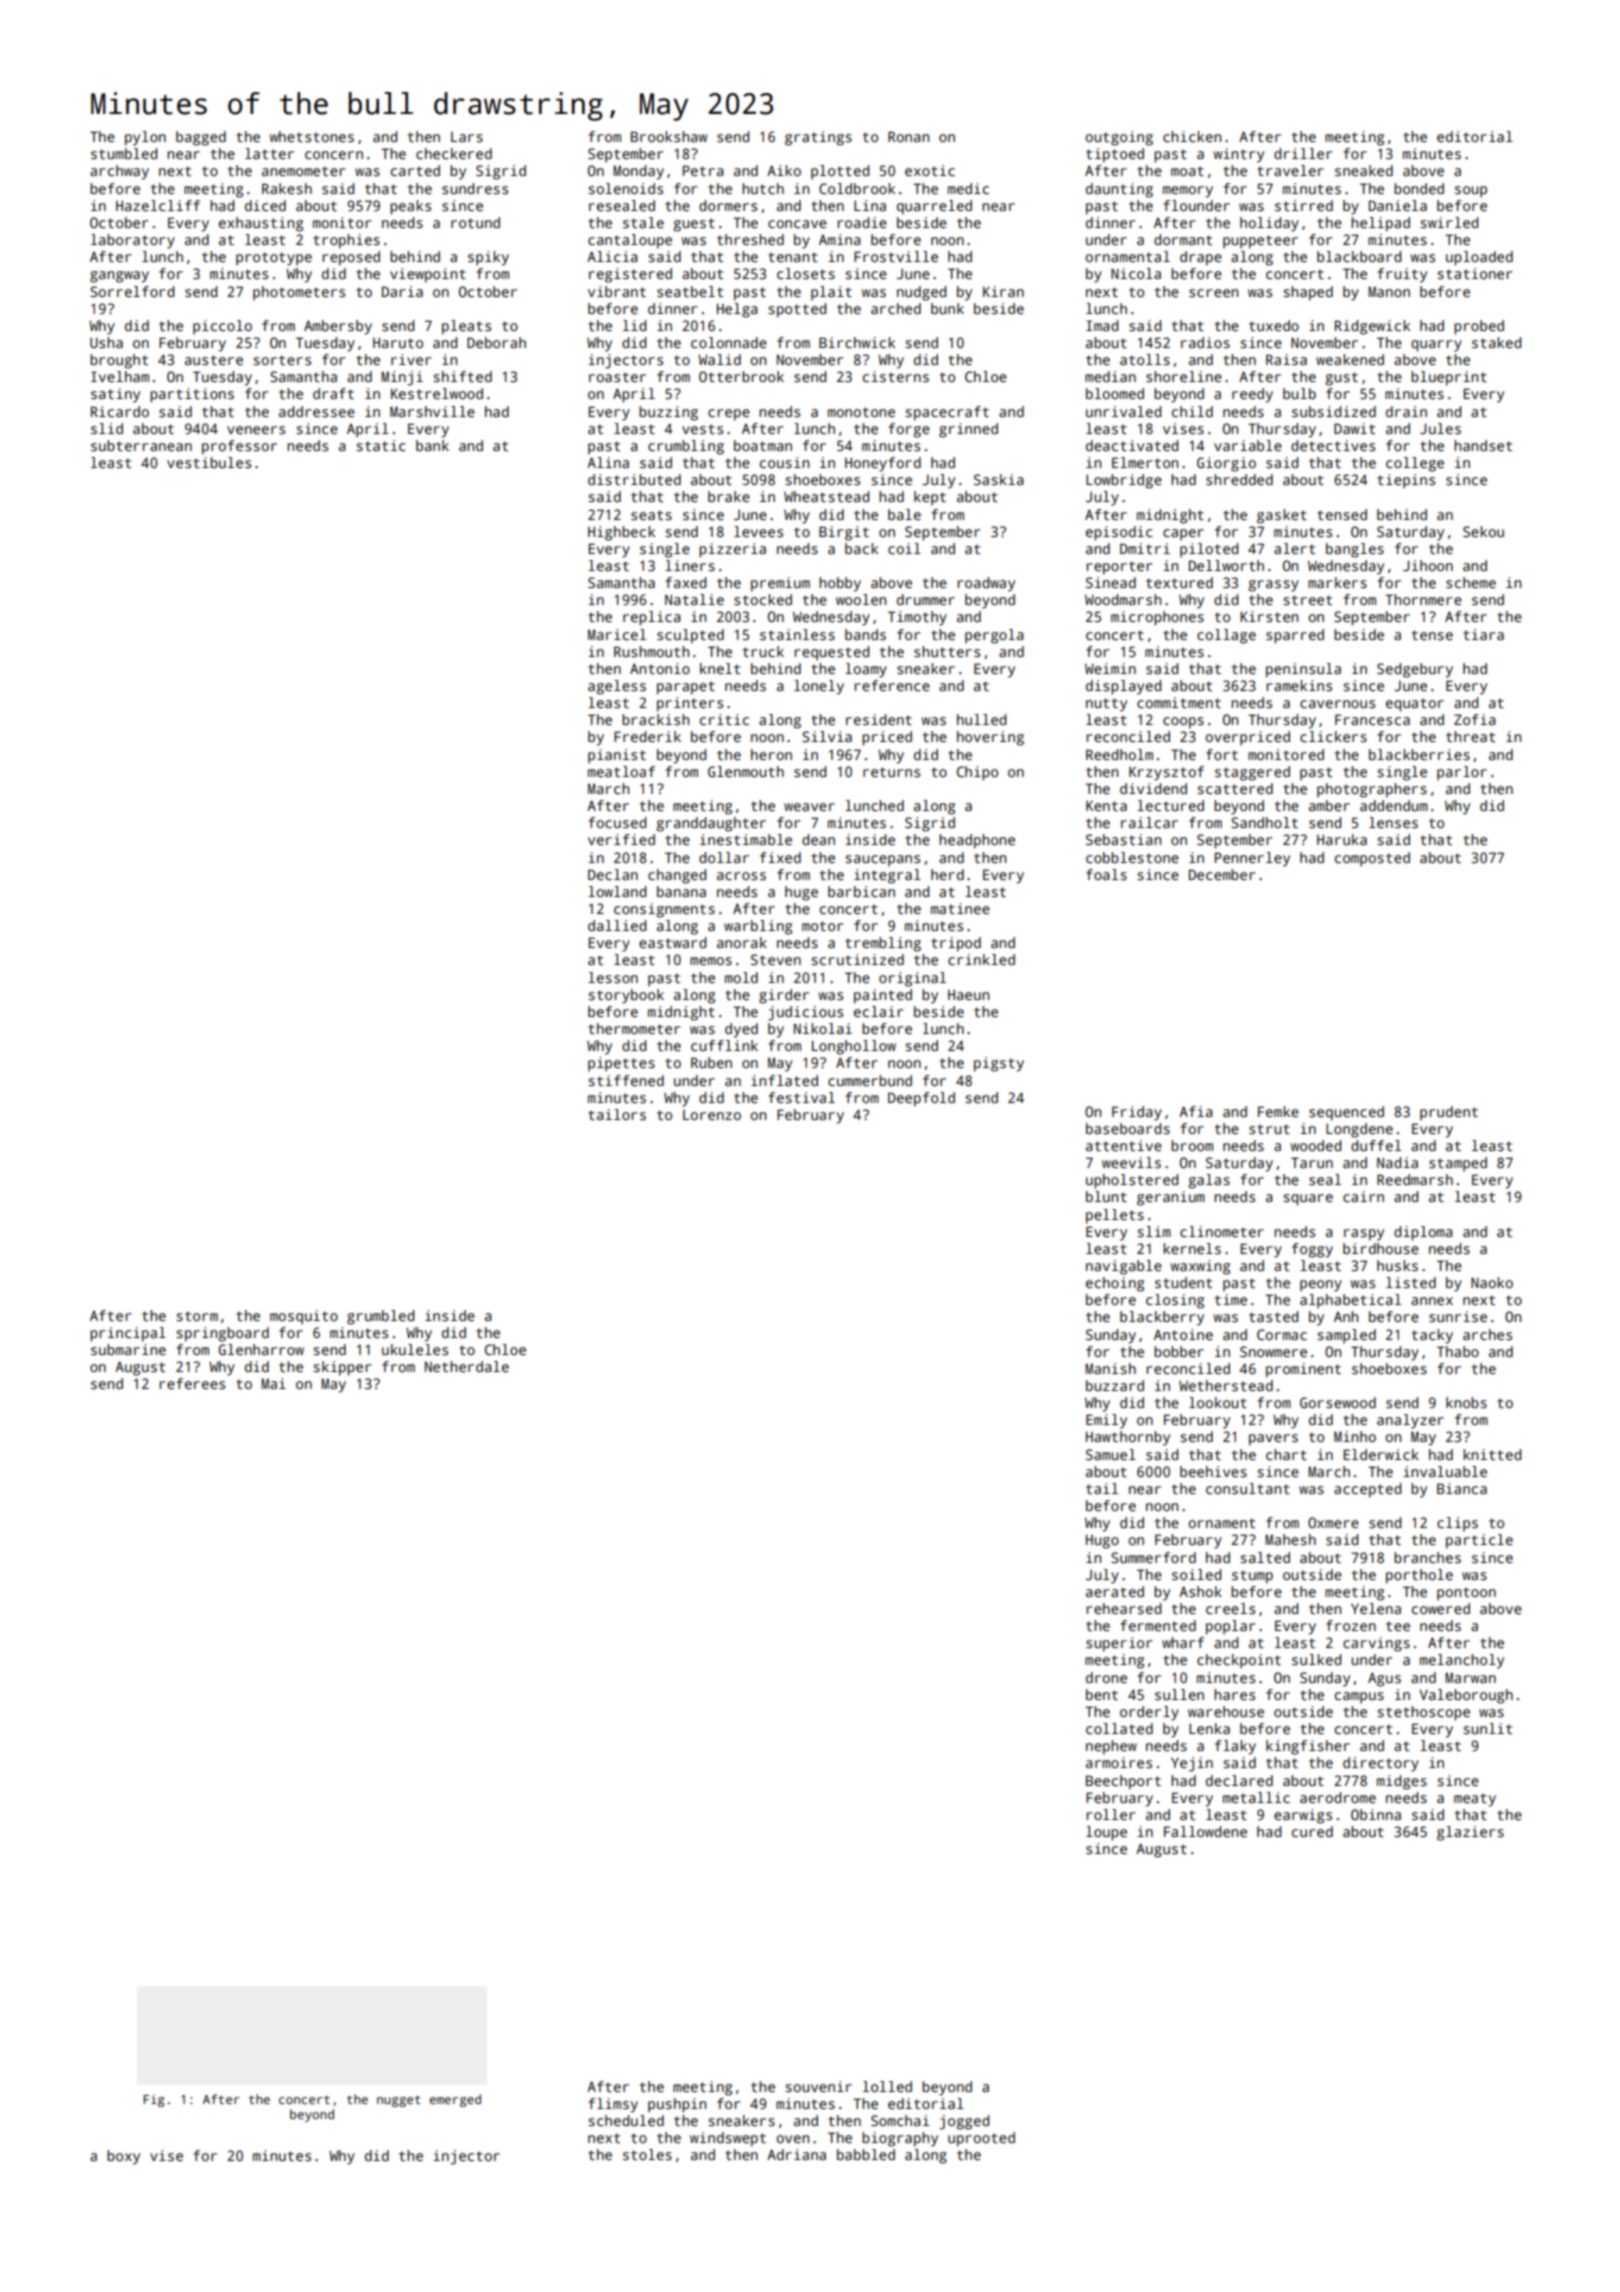  I want to click on granddaughter, so click(711, 824).
